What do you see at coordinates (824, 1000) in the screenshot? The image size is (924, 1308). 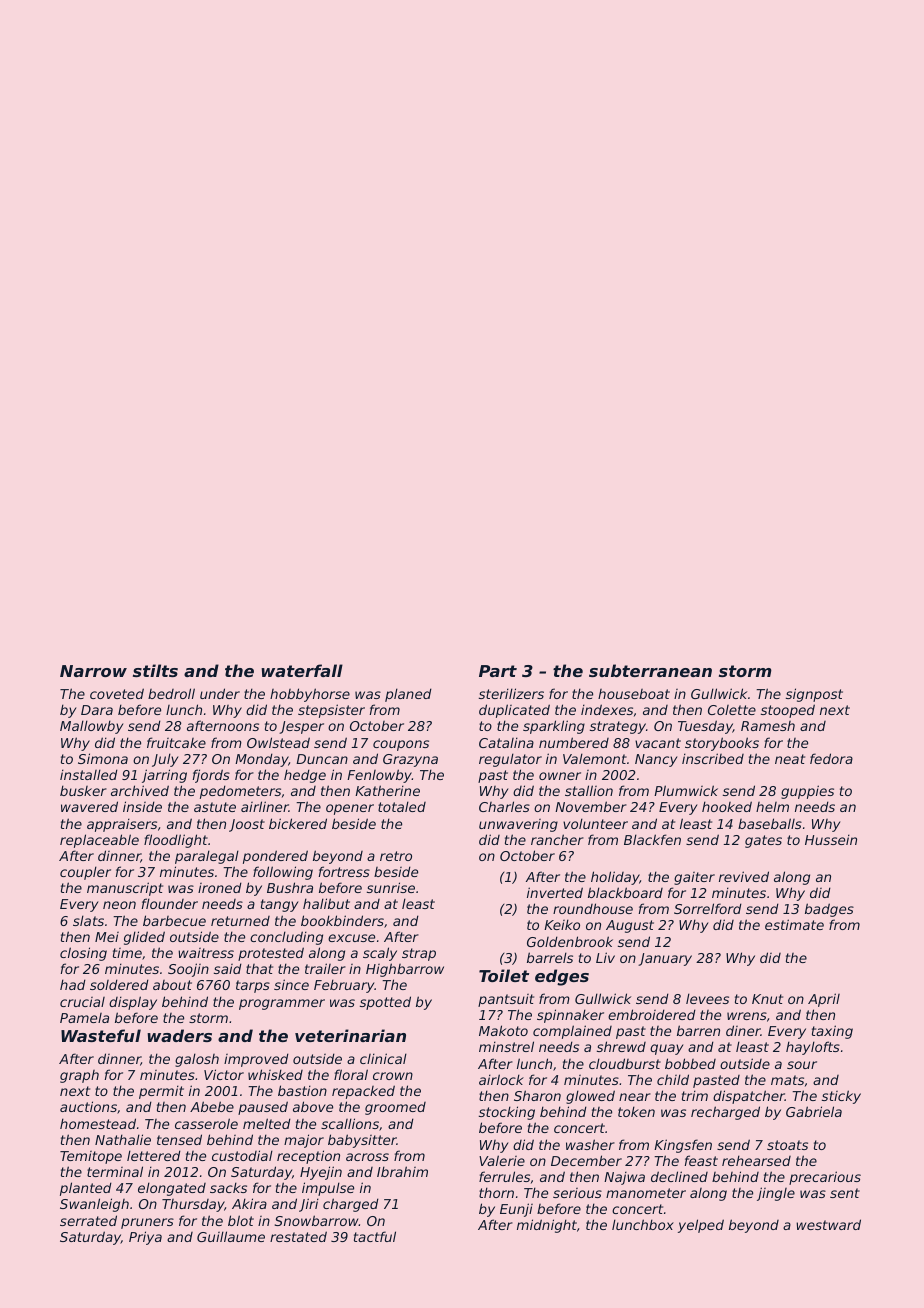 I see `April` at bounding box center [824, 1000].
